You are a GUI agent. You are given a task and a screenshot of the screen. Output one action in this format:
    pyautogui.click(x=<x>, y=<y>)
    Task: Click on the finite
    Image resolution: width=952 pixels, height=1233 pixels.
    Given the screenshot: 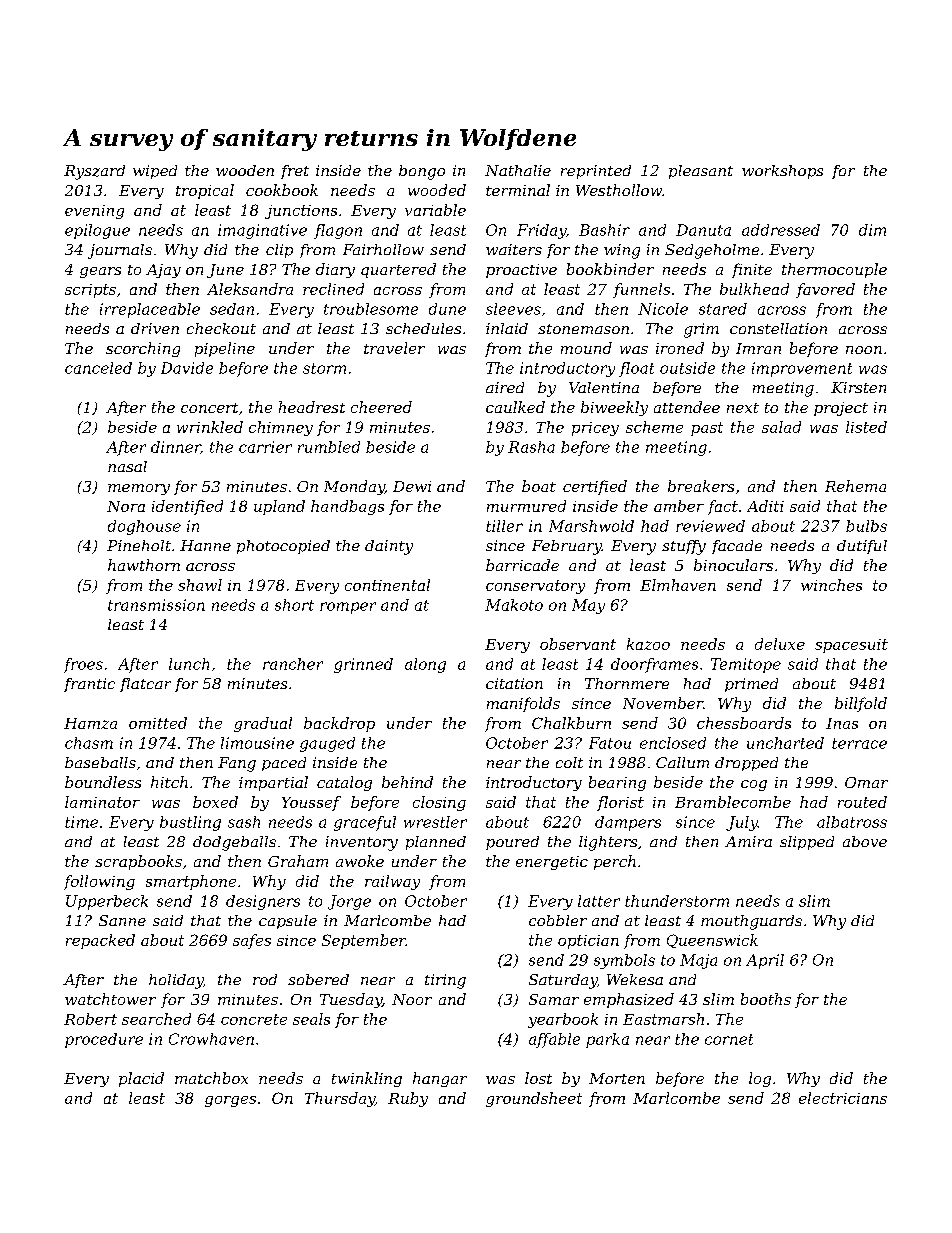 What is the action you would take?
    pyautogui.click(x=752, y=270)
